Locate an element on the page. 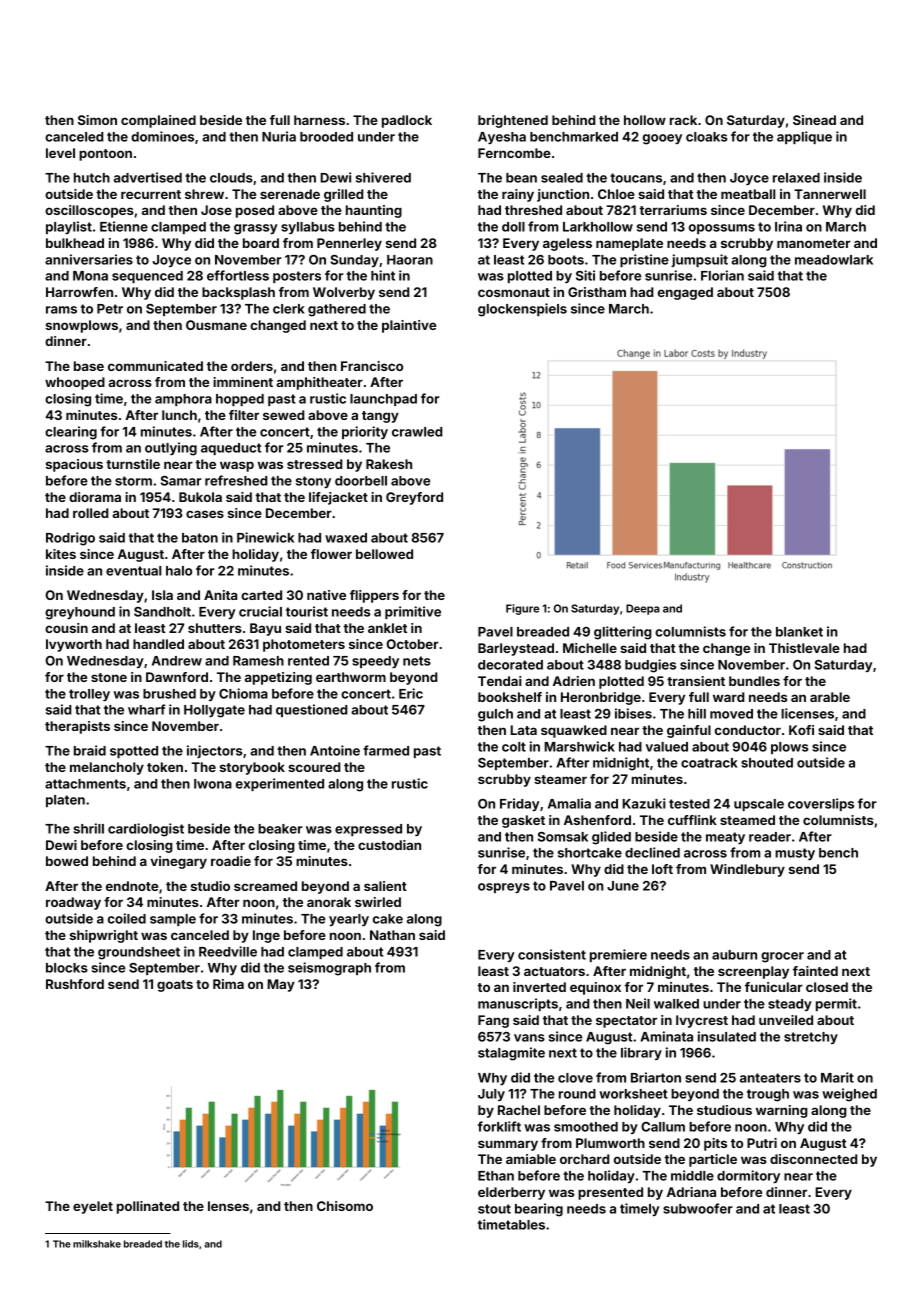 Image resolution: width=924 pixels, height=1308 pixels. trolley is located at coordinates (89, 695).
